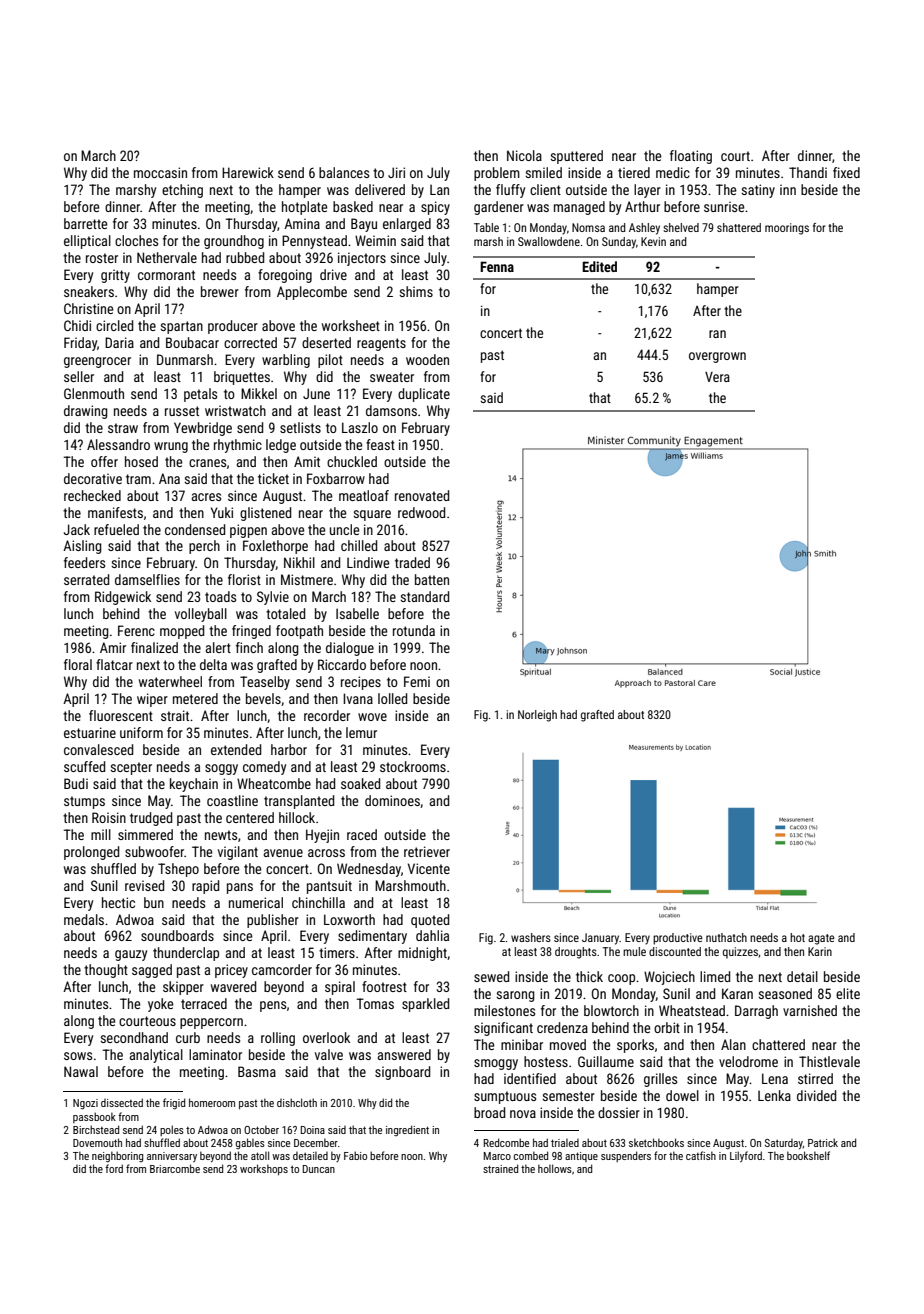 This screenshot has width=924, height=1314. I want to click on Dovemouth, so click(97, 1142).
